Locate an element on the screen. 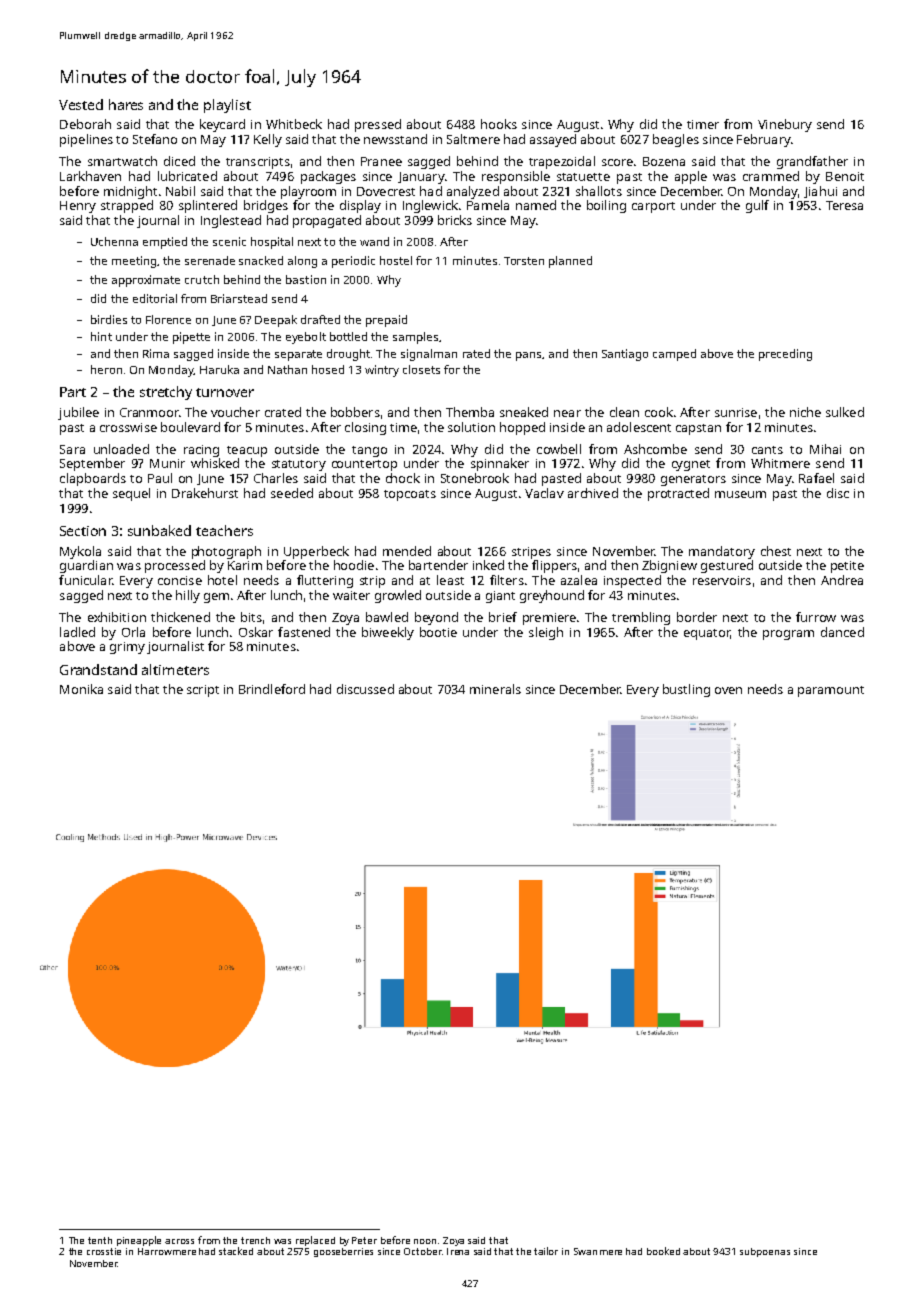  archived is located at coordinates (593, 493).
